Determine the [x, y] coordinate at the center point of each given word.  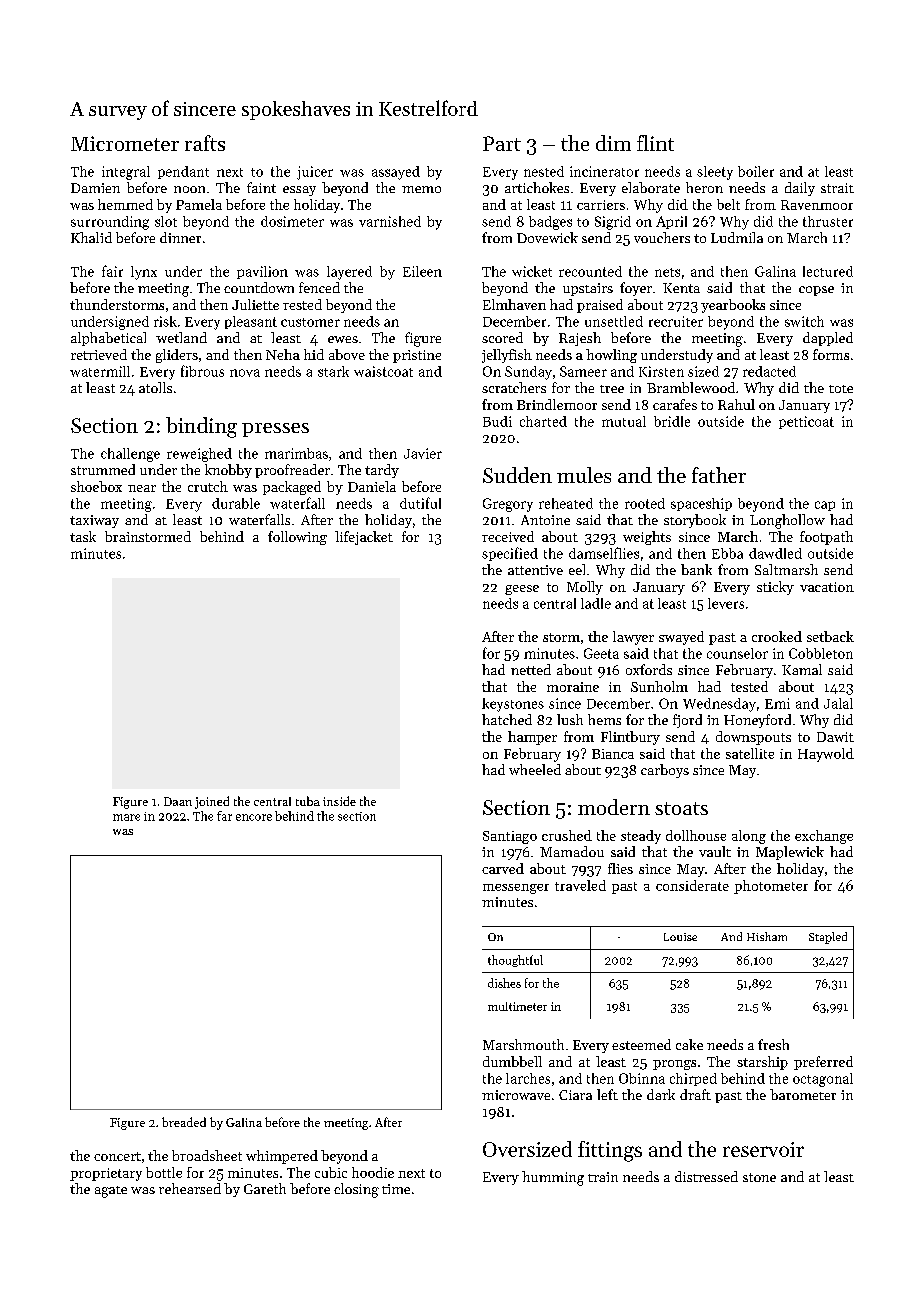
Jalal [838, 703]
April [671, 222]
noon [189, 189]
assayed [396, 173]
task [83, 536]
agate [111, 1192]
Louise [680, 937]
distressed [706, 1176]
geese [522, 590]
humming [553, 1178]
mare [126, 817]
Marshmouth [523, 1044]
